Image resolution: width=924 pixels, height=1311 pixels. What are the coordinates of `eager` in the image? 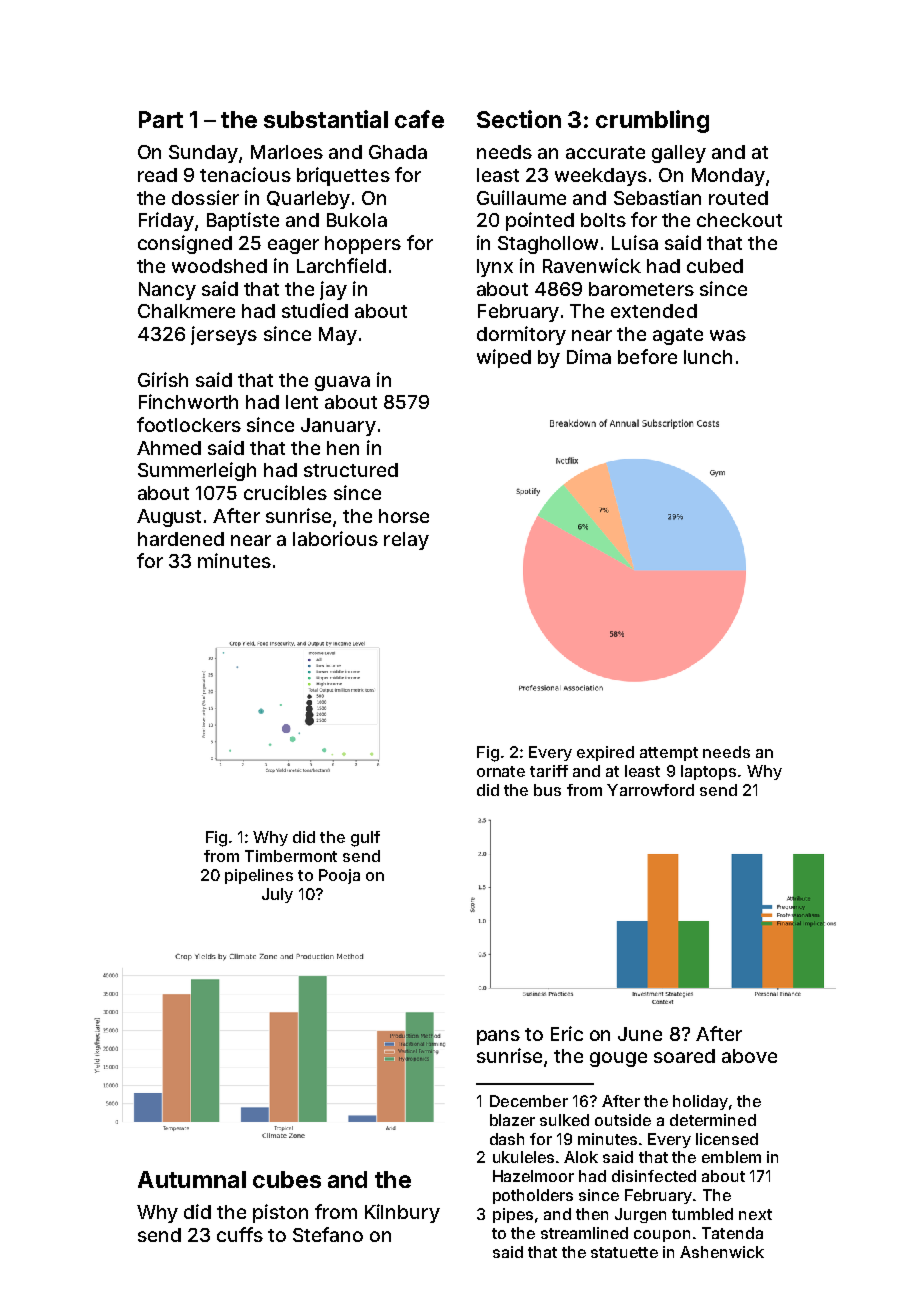 It's located at (293, 246).
